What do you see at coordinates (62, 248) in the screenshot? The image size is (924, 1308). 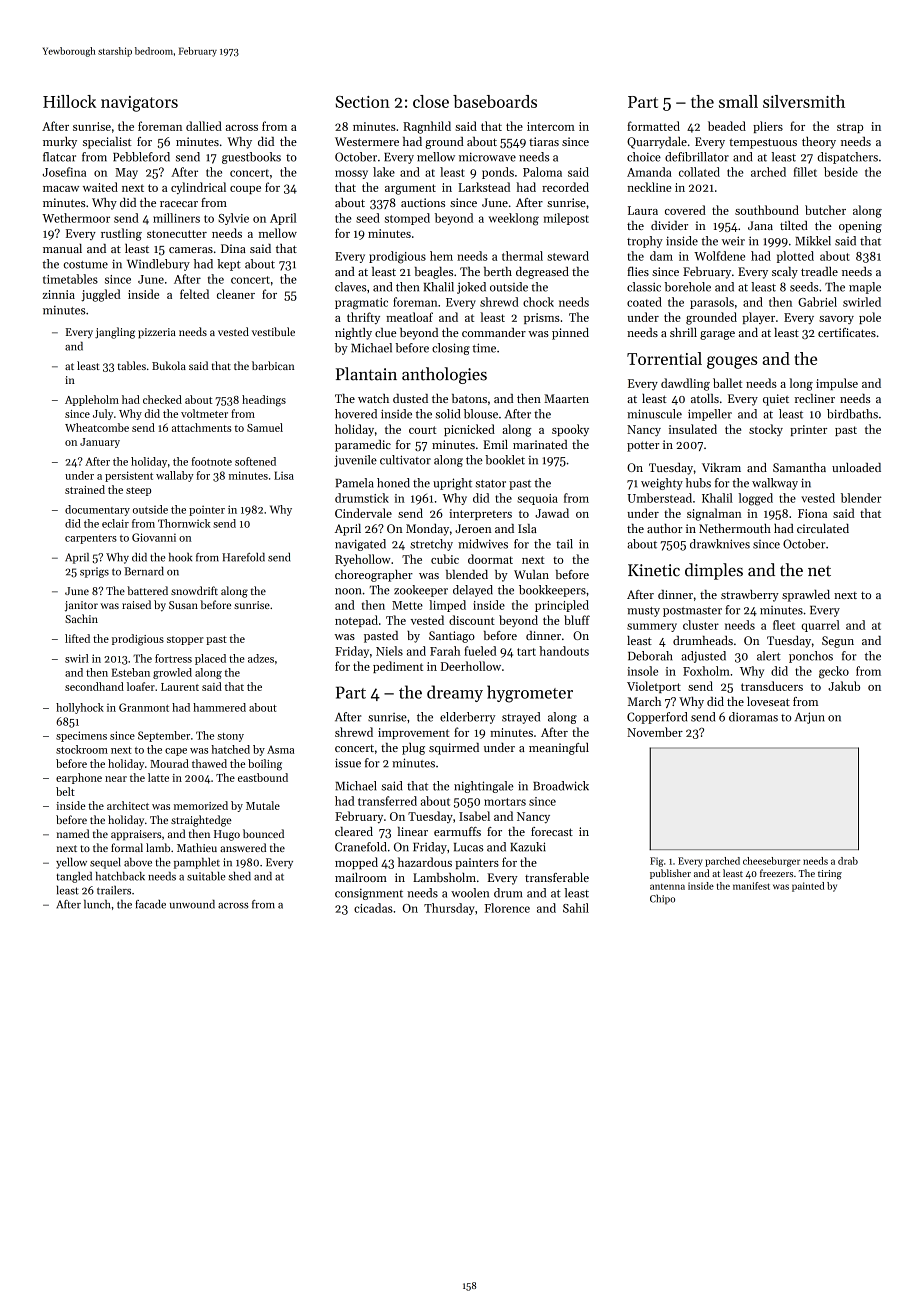 I see `manual` at bounding box center [62, 248].
